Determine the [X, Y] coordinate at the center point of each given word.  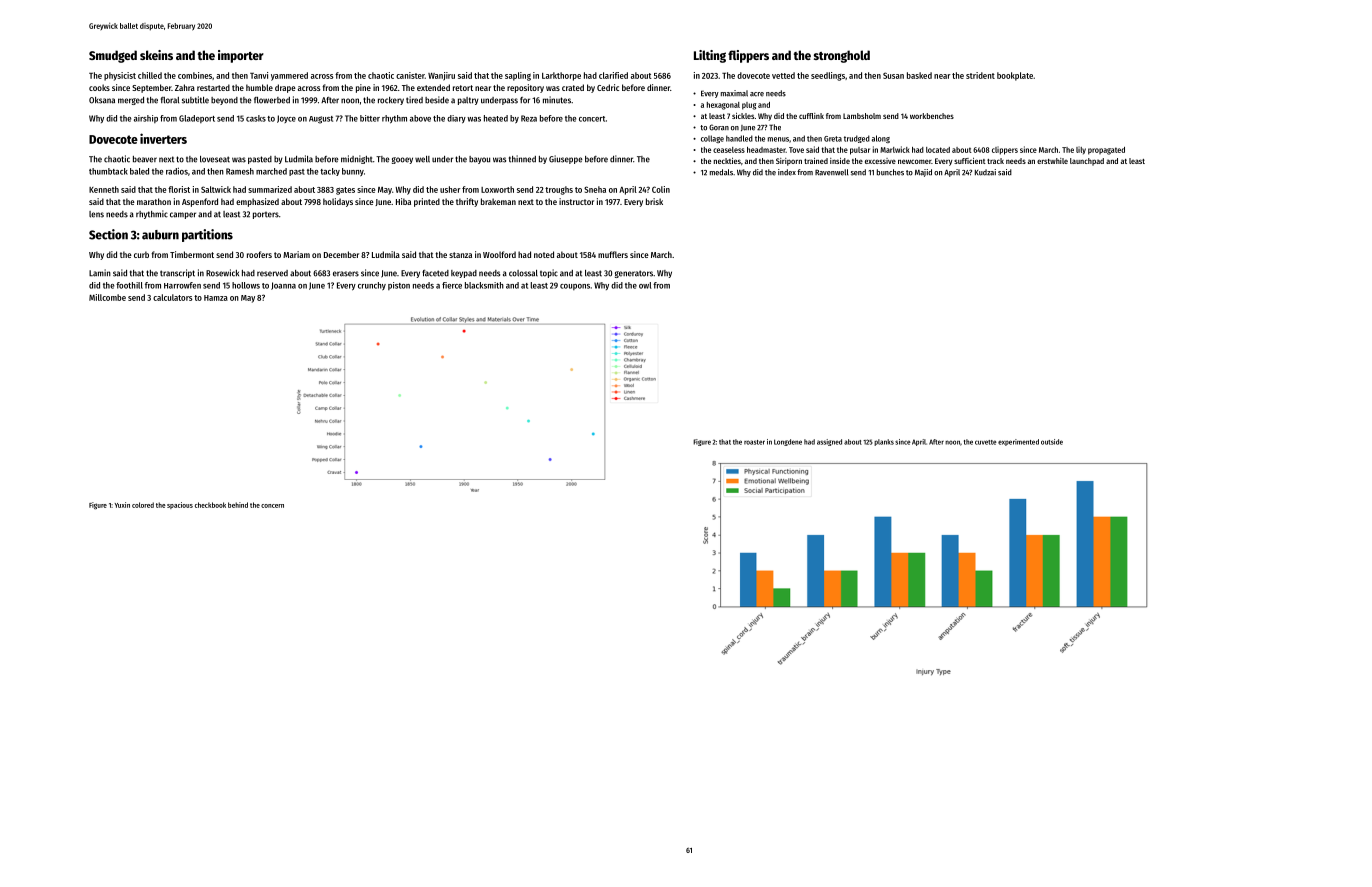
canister [410, 75]
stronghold [842, 56]
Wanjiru [441, 76]
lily [1081, 150]
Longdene [788, 442]
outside [1052, 442]
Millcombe [107, 297]
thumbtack [108, 171]
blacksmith [484, 285]
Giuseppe [566, 159]
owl [645, 285]
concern [272, 506]
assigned [829, 442]
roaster [754, 442]
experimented [1018, 442]
